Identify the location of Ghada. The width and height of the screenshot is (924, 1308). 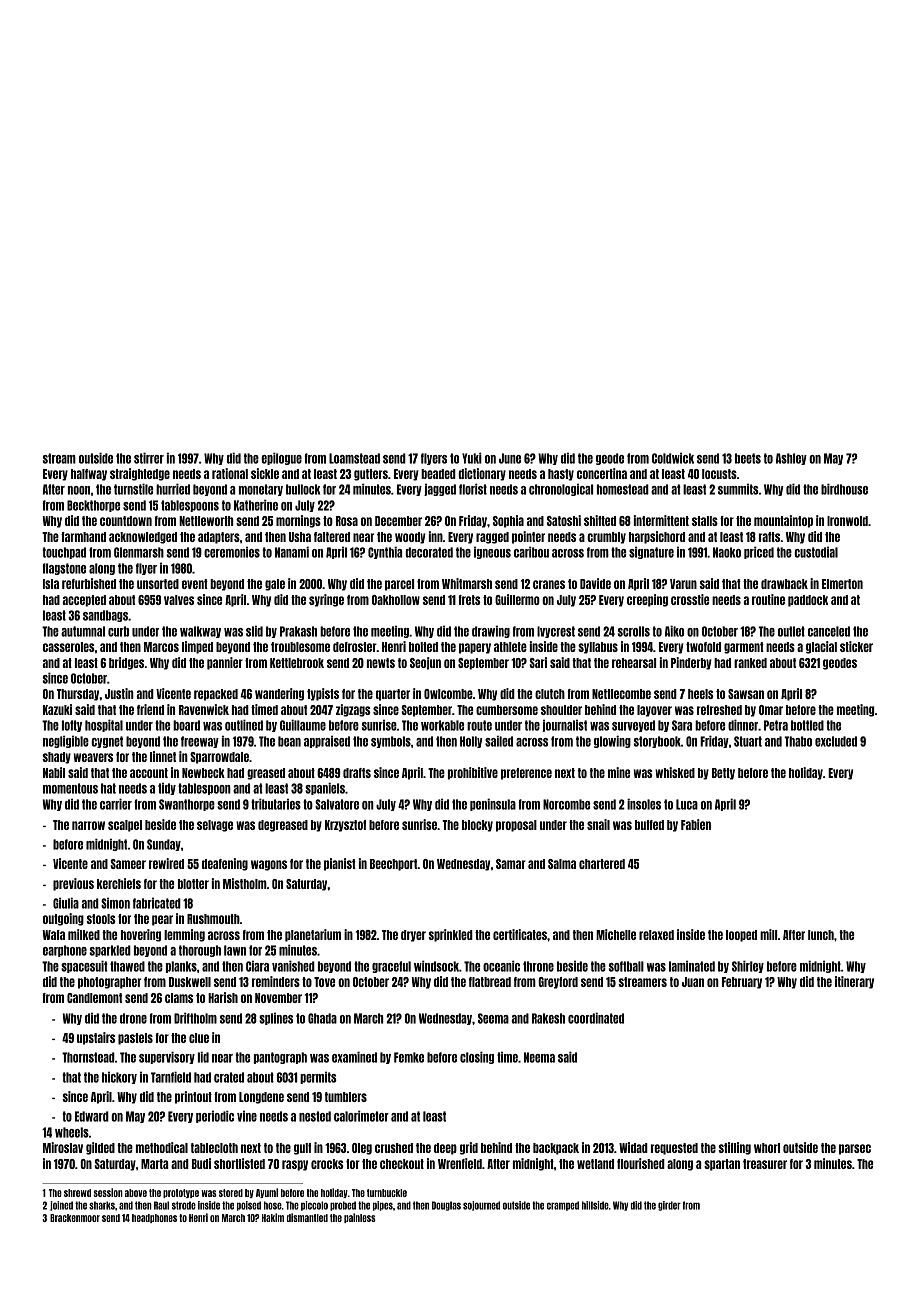
(322, 1018).
